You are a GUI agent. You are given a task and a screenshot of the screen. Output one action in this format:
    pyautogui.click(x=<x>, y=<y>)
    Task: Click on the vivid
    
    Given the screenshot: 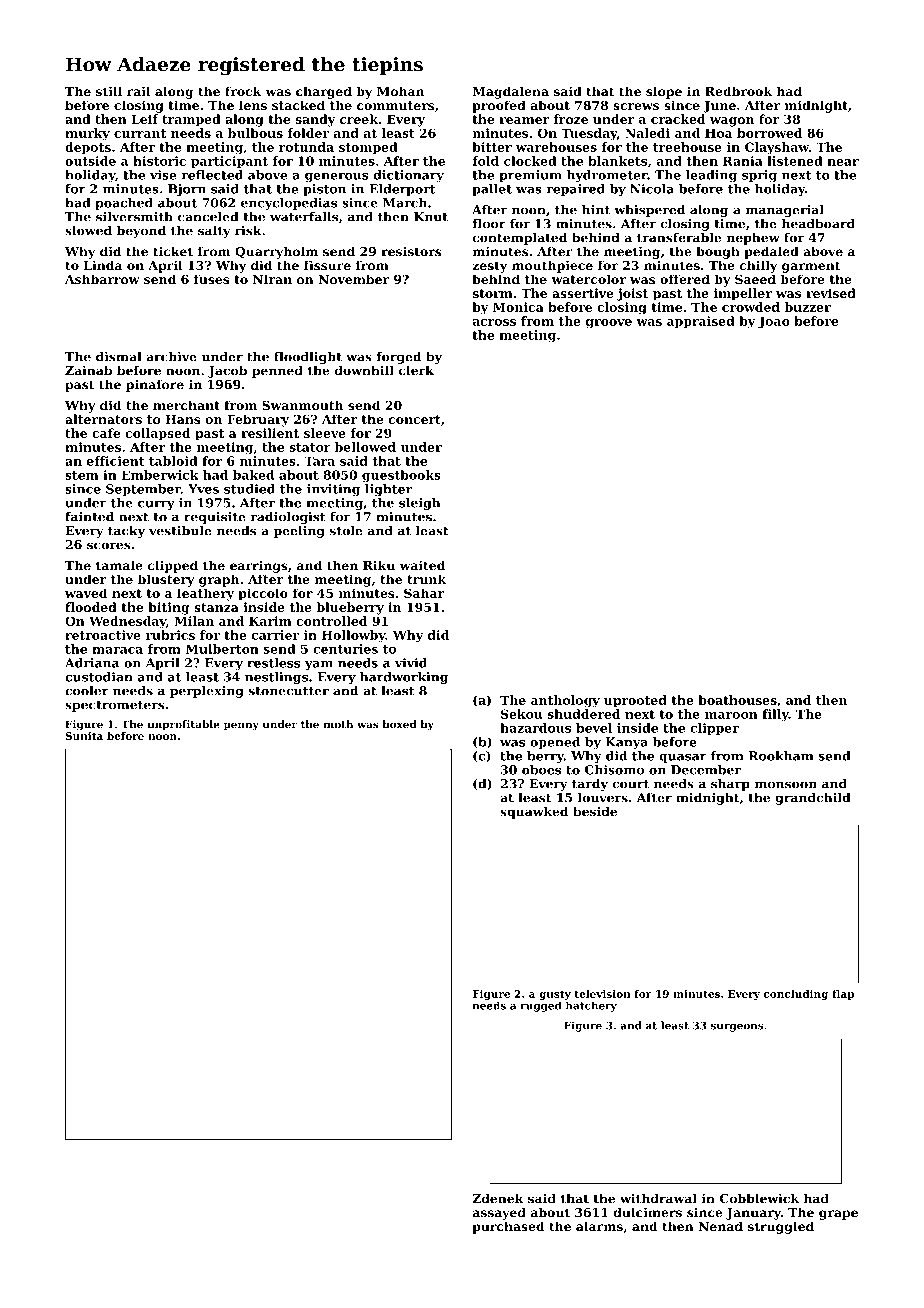 What is the action you would take?
    pyautogui.click(x=411, y=663)
